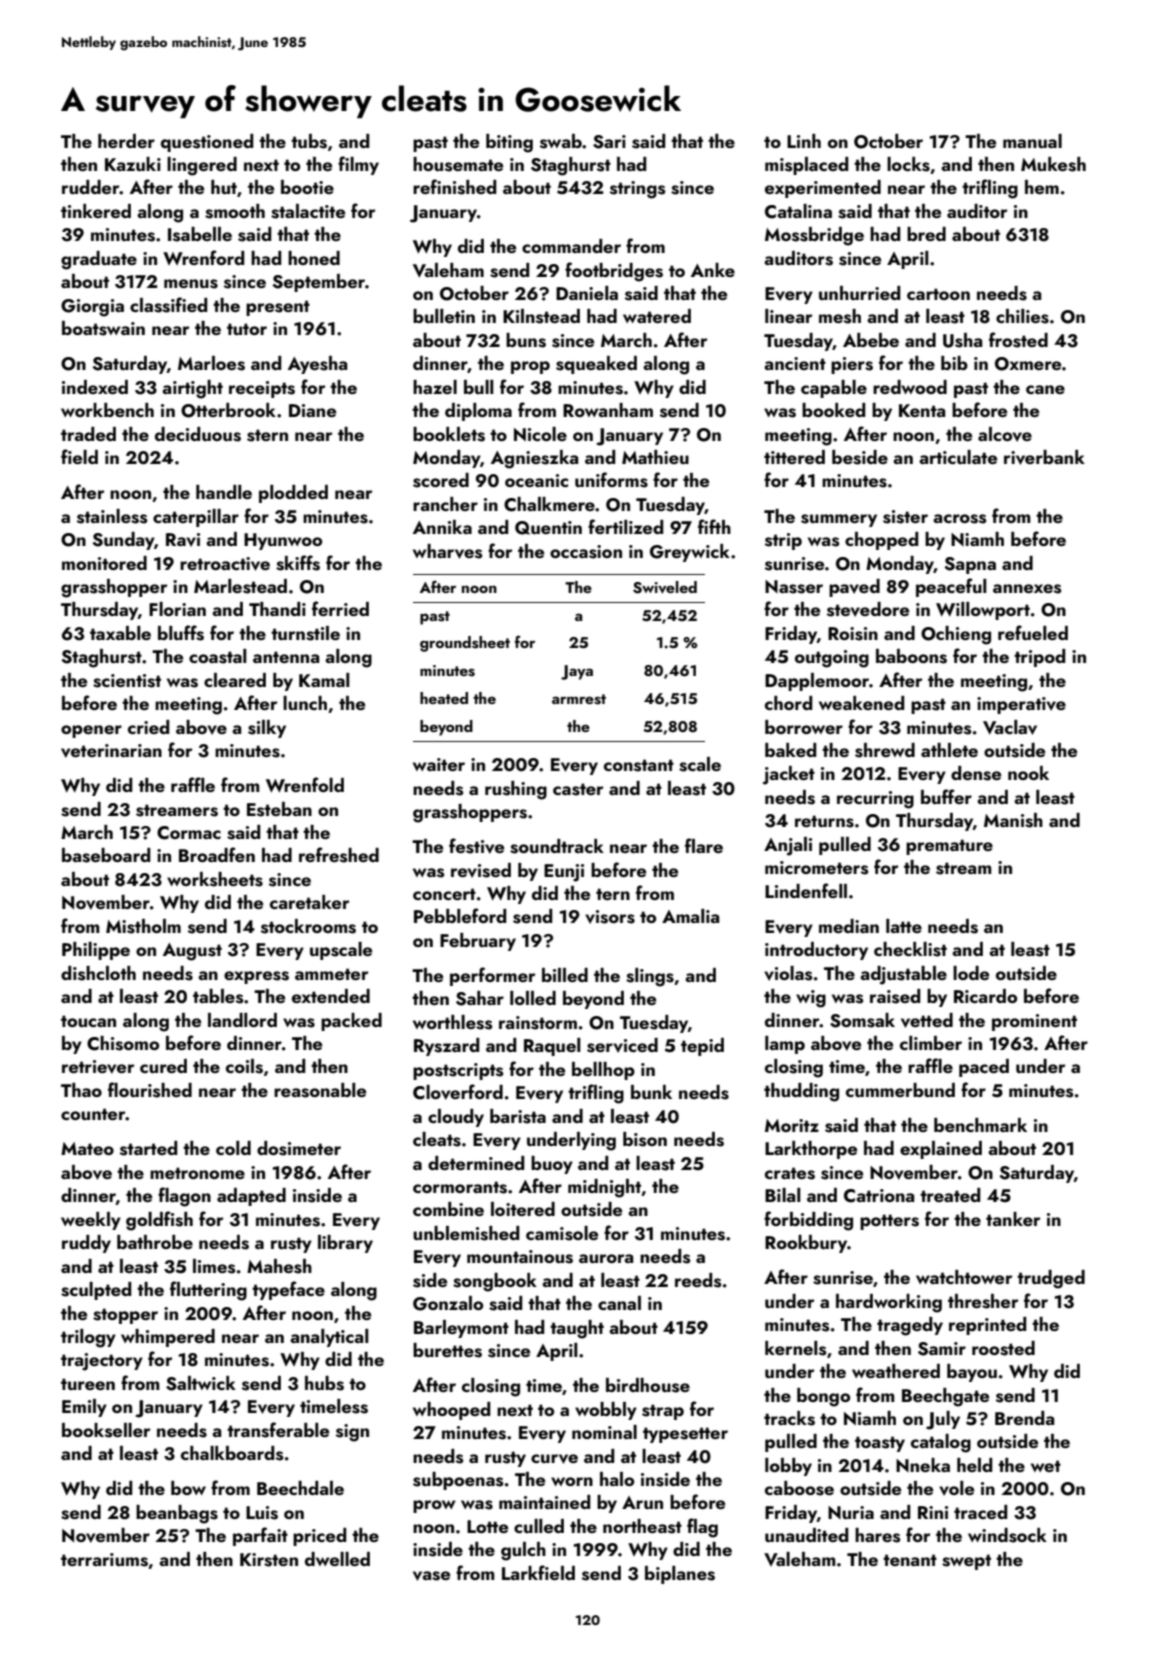  What do you see at coordinates (308, 211) in the screenshot?
I see `stalactite` at bounding box center [308, 211].
